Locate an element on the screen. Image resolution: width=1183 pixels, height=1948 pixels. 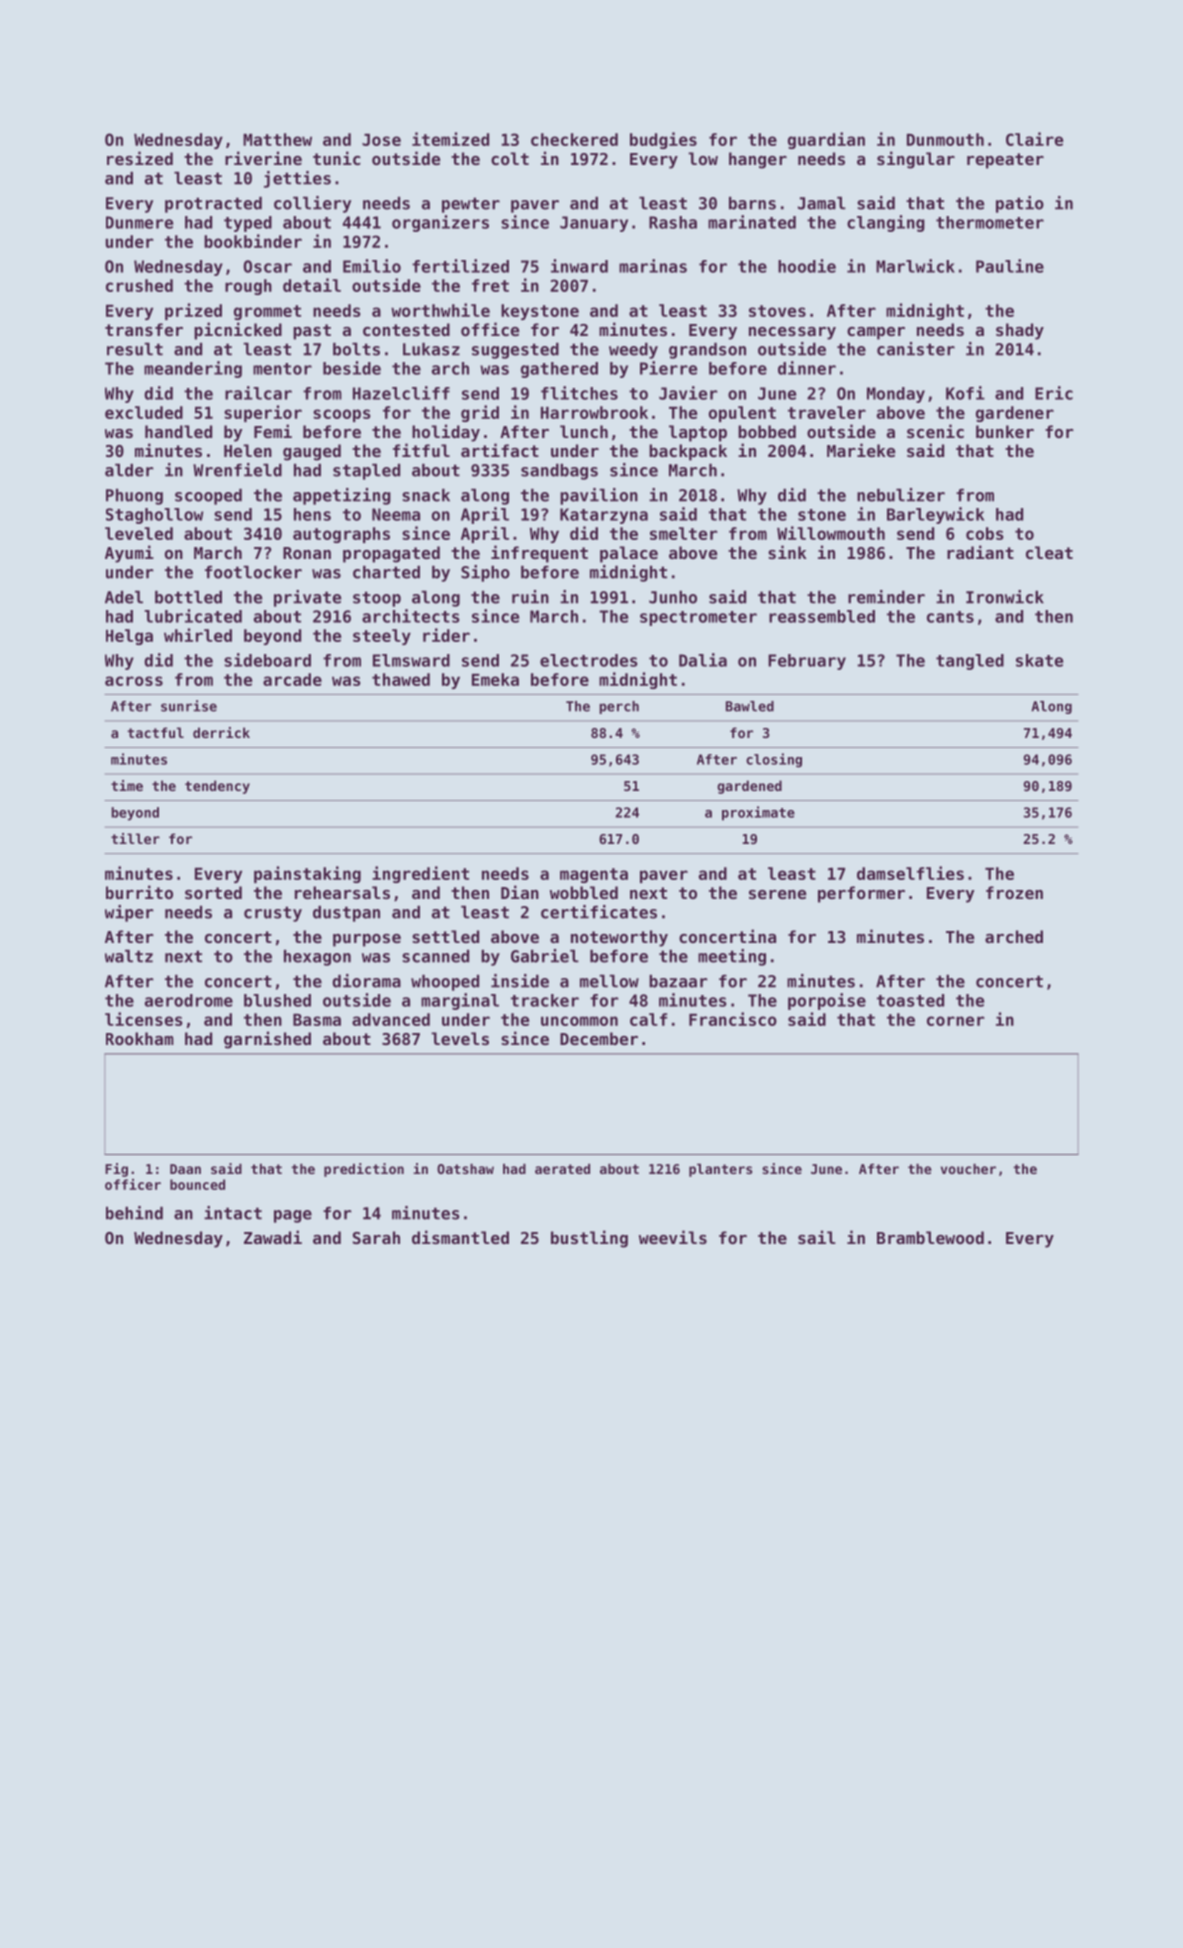
grandson is located at coordinates (707, 351).
